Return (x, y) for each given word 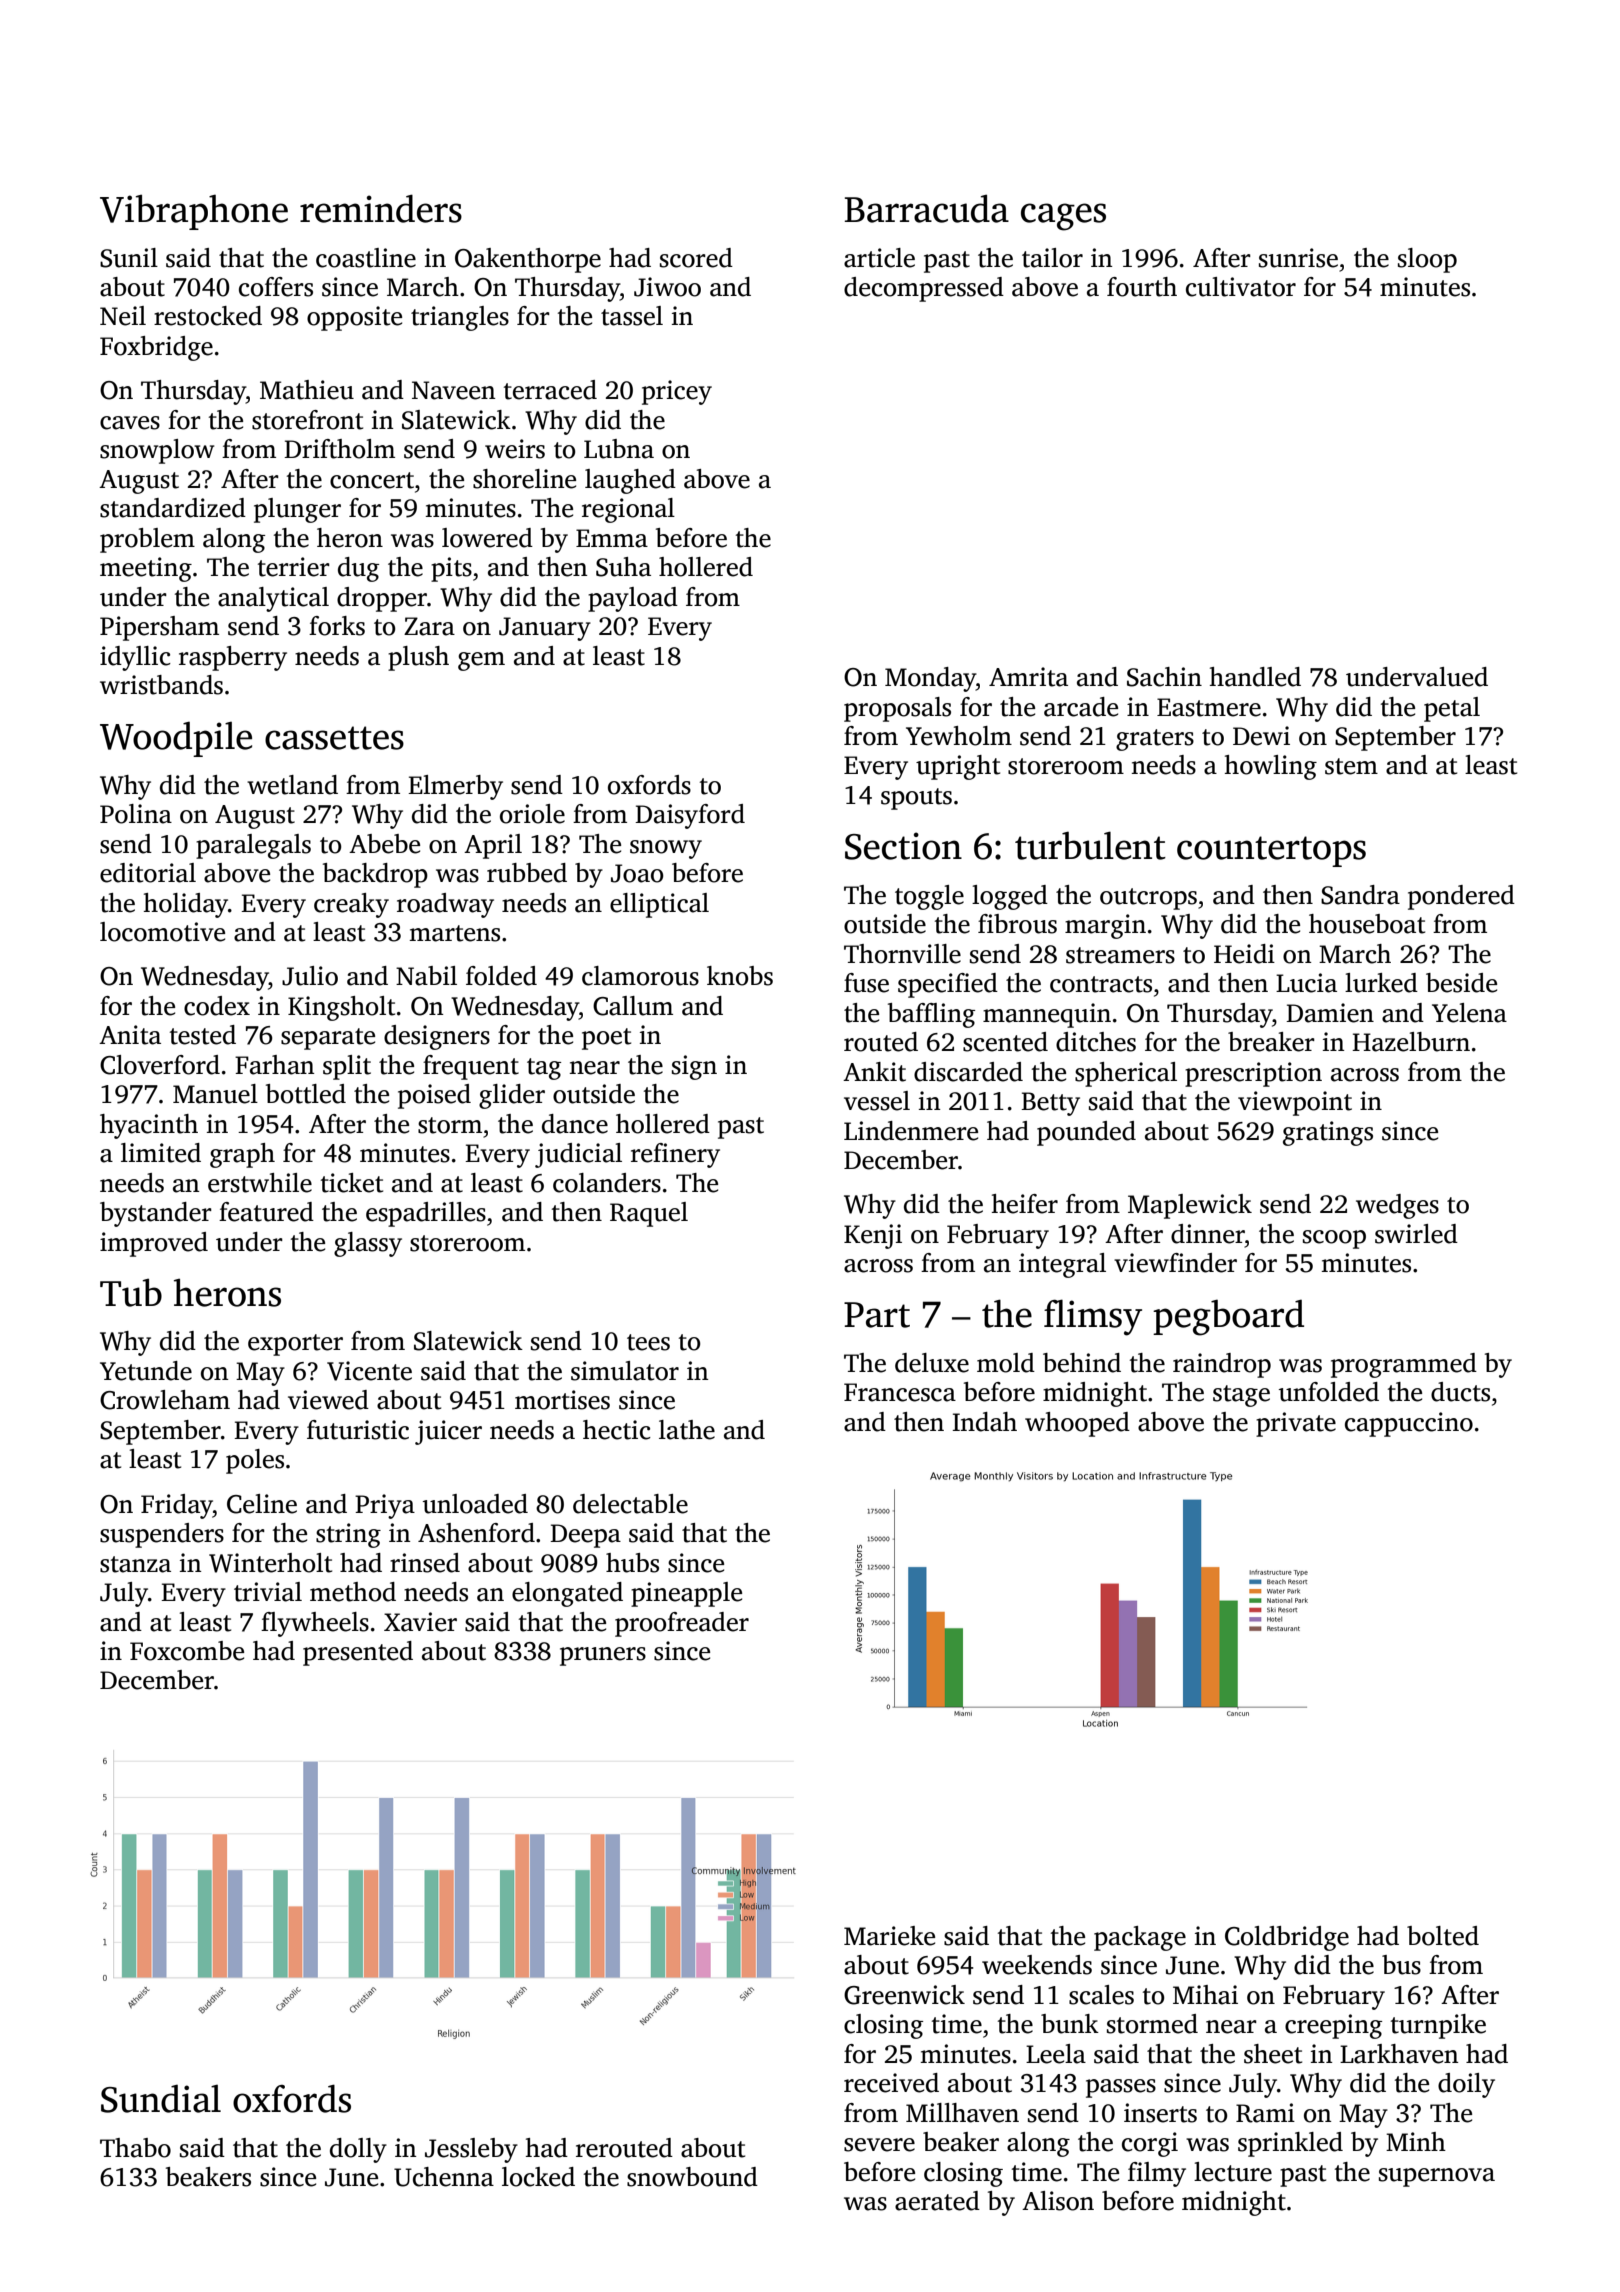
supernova (1437, 2177)
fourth (1142, 287)
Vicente (369, 1371)
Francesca (900, 1392)
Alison (1058, 2201)
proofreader (682, 1624)
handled (1255, 677)
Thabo (135, 2148)
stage (1241, 1396)
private (1296, 1424)
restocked (208, 316)
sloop (1427, 260)
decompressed (924, 289)
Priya (385, 1506)
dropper (382, 599)
